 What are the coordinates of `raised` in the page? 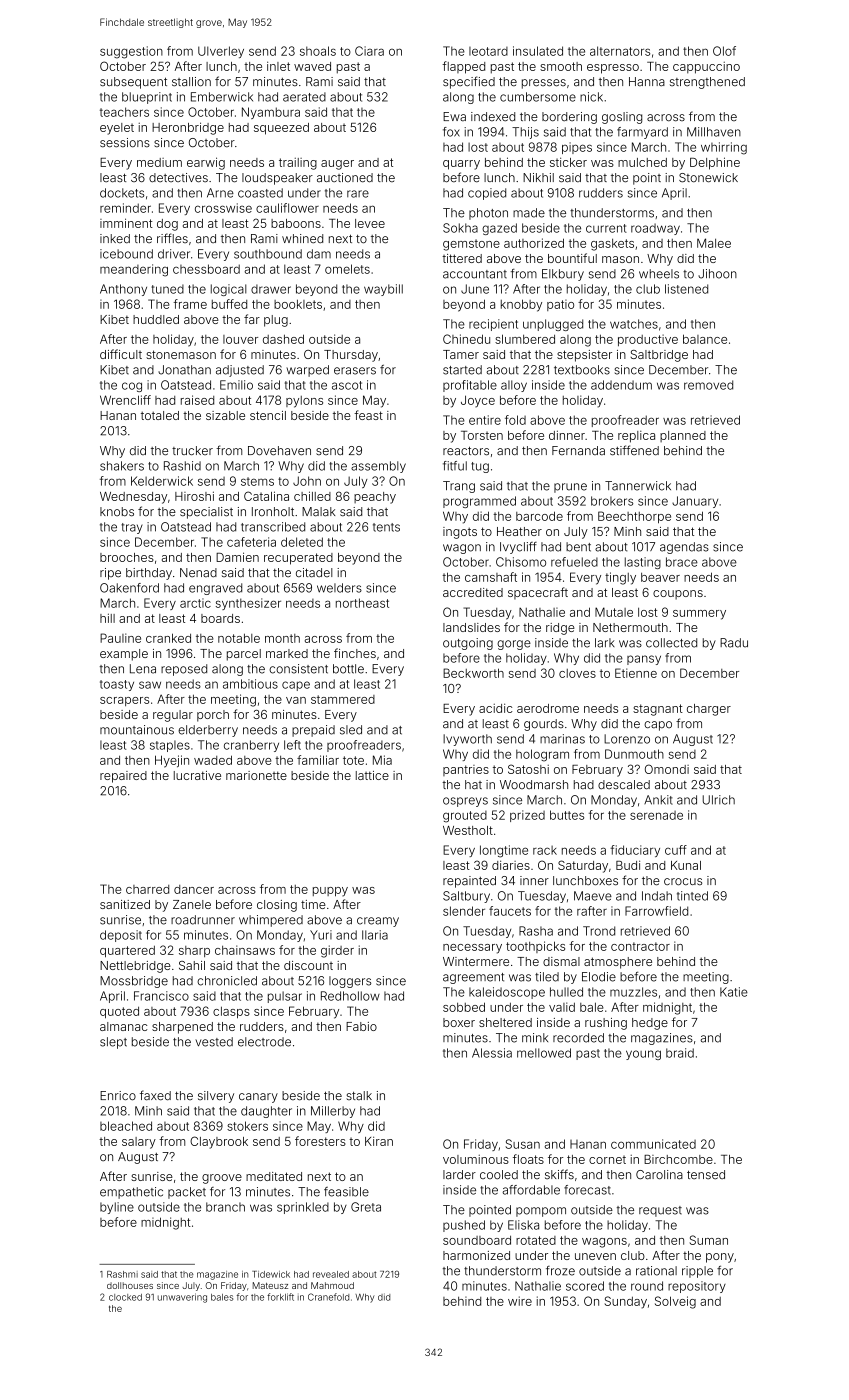 It's located at (197, 400).
